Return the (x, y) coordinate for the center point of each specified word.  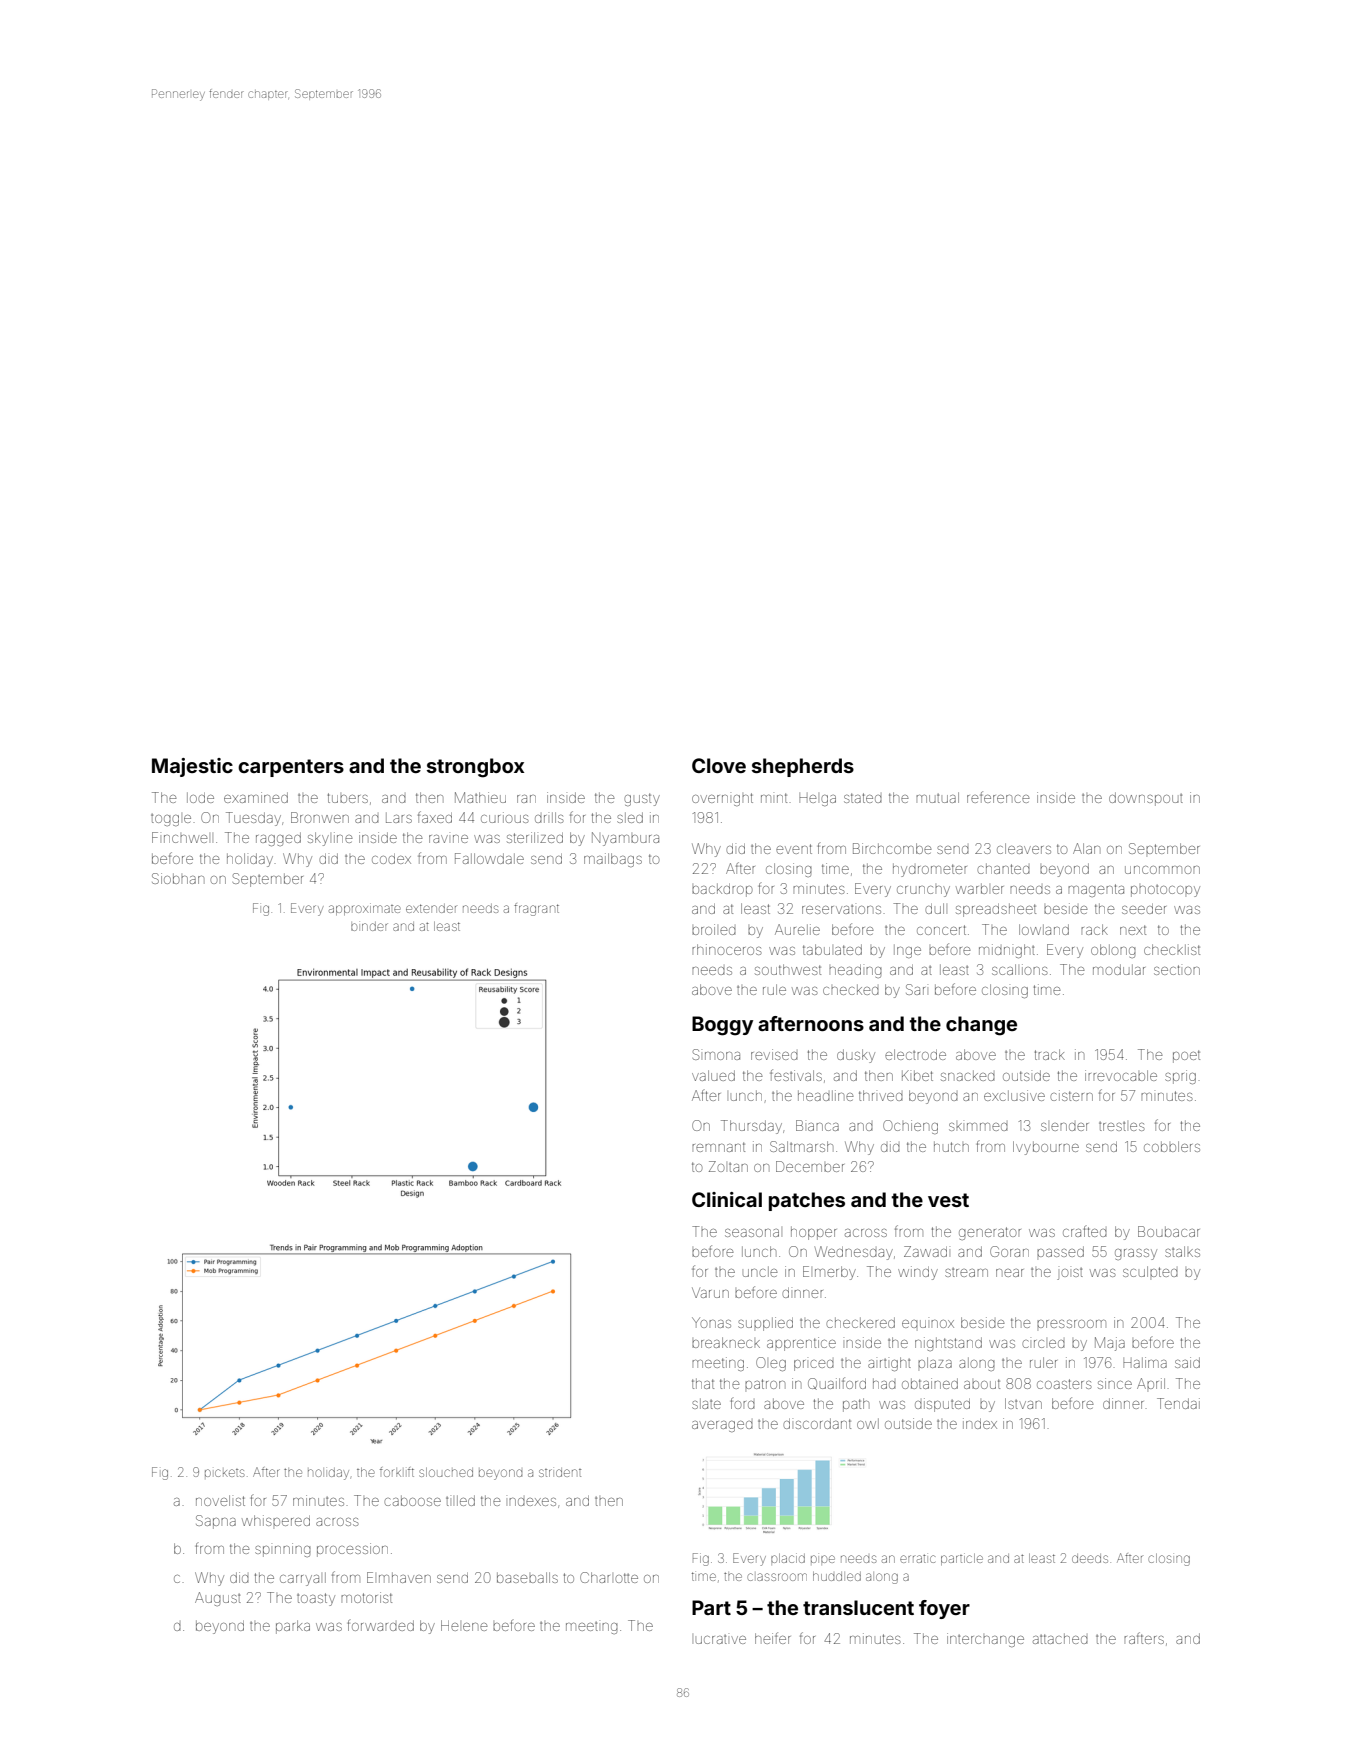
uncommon (1162, 870)
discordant (817, 1423)
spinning (283, 1550)
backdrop (722, 890)
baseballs (527, 1577)
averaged (722, 1426)
